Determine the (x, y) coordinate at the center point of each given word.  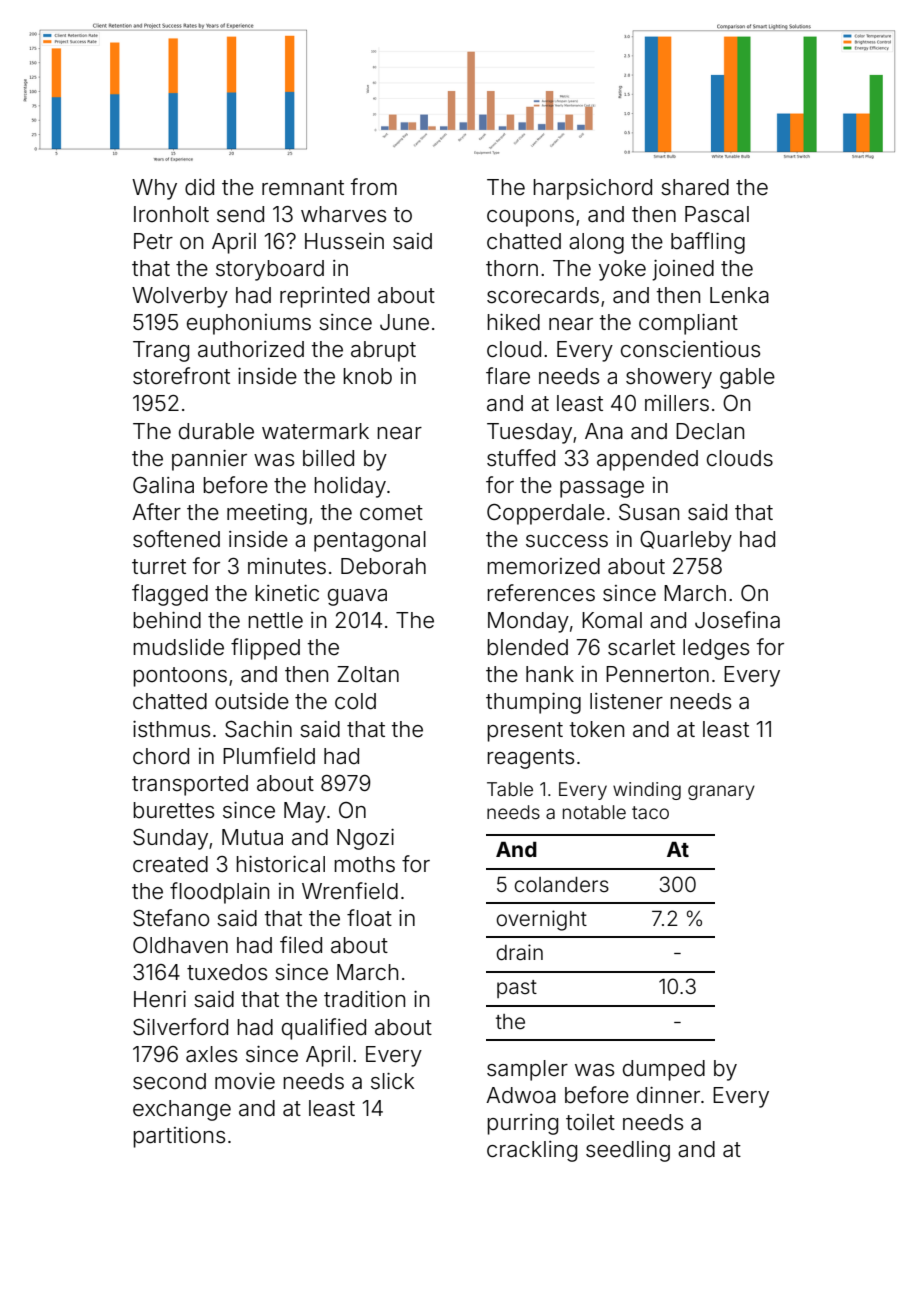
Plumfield (269, 756)
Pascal (717, 214)
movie (245, 1081)
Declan (710, 431)
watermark (315, 431)
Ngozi (365, 839)
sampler (527, 1070)
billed (328, 458)
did (199, 187)
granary (721, 792)
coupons (530, 218)
